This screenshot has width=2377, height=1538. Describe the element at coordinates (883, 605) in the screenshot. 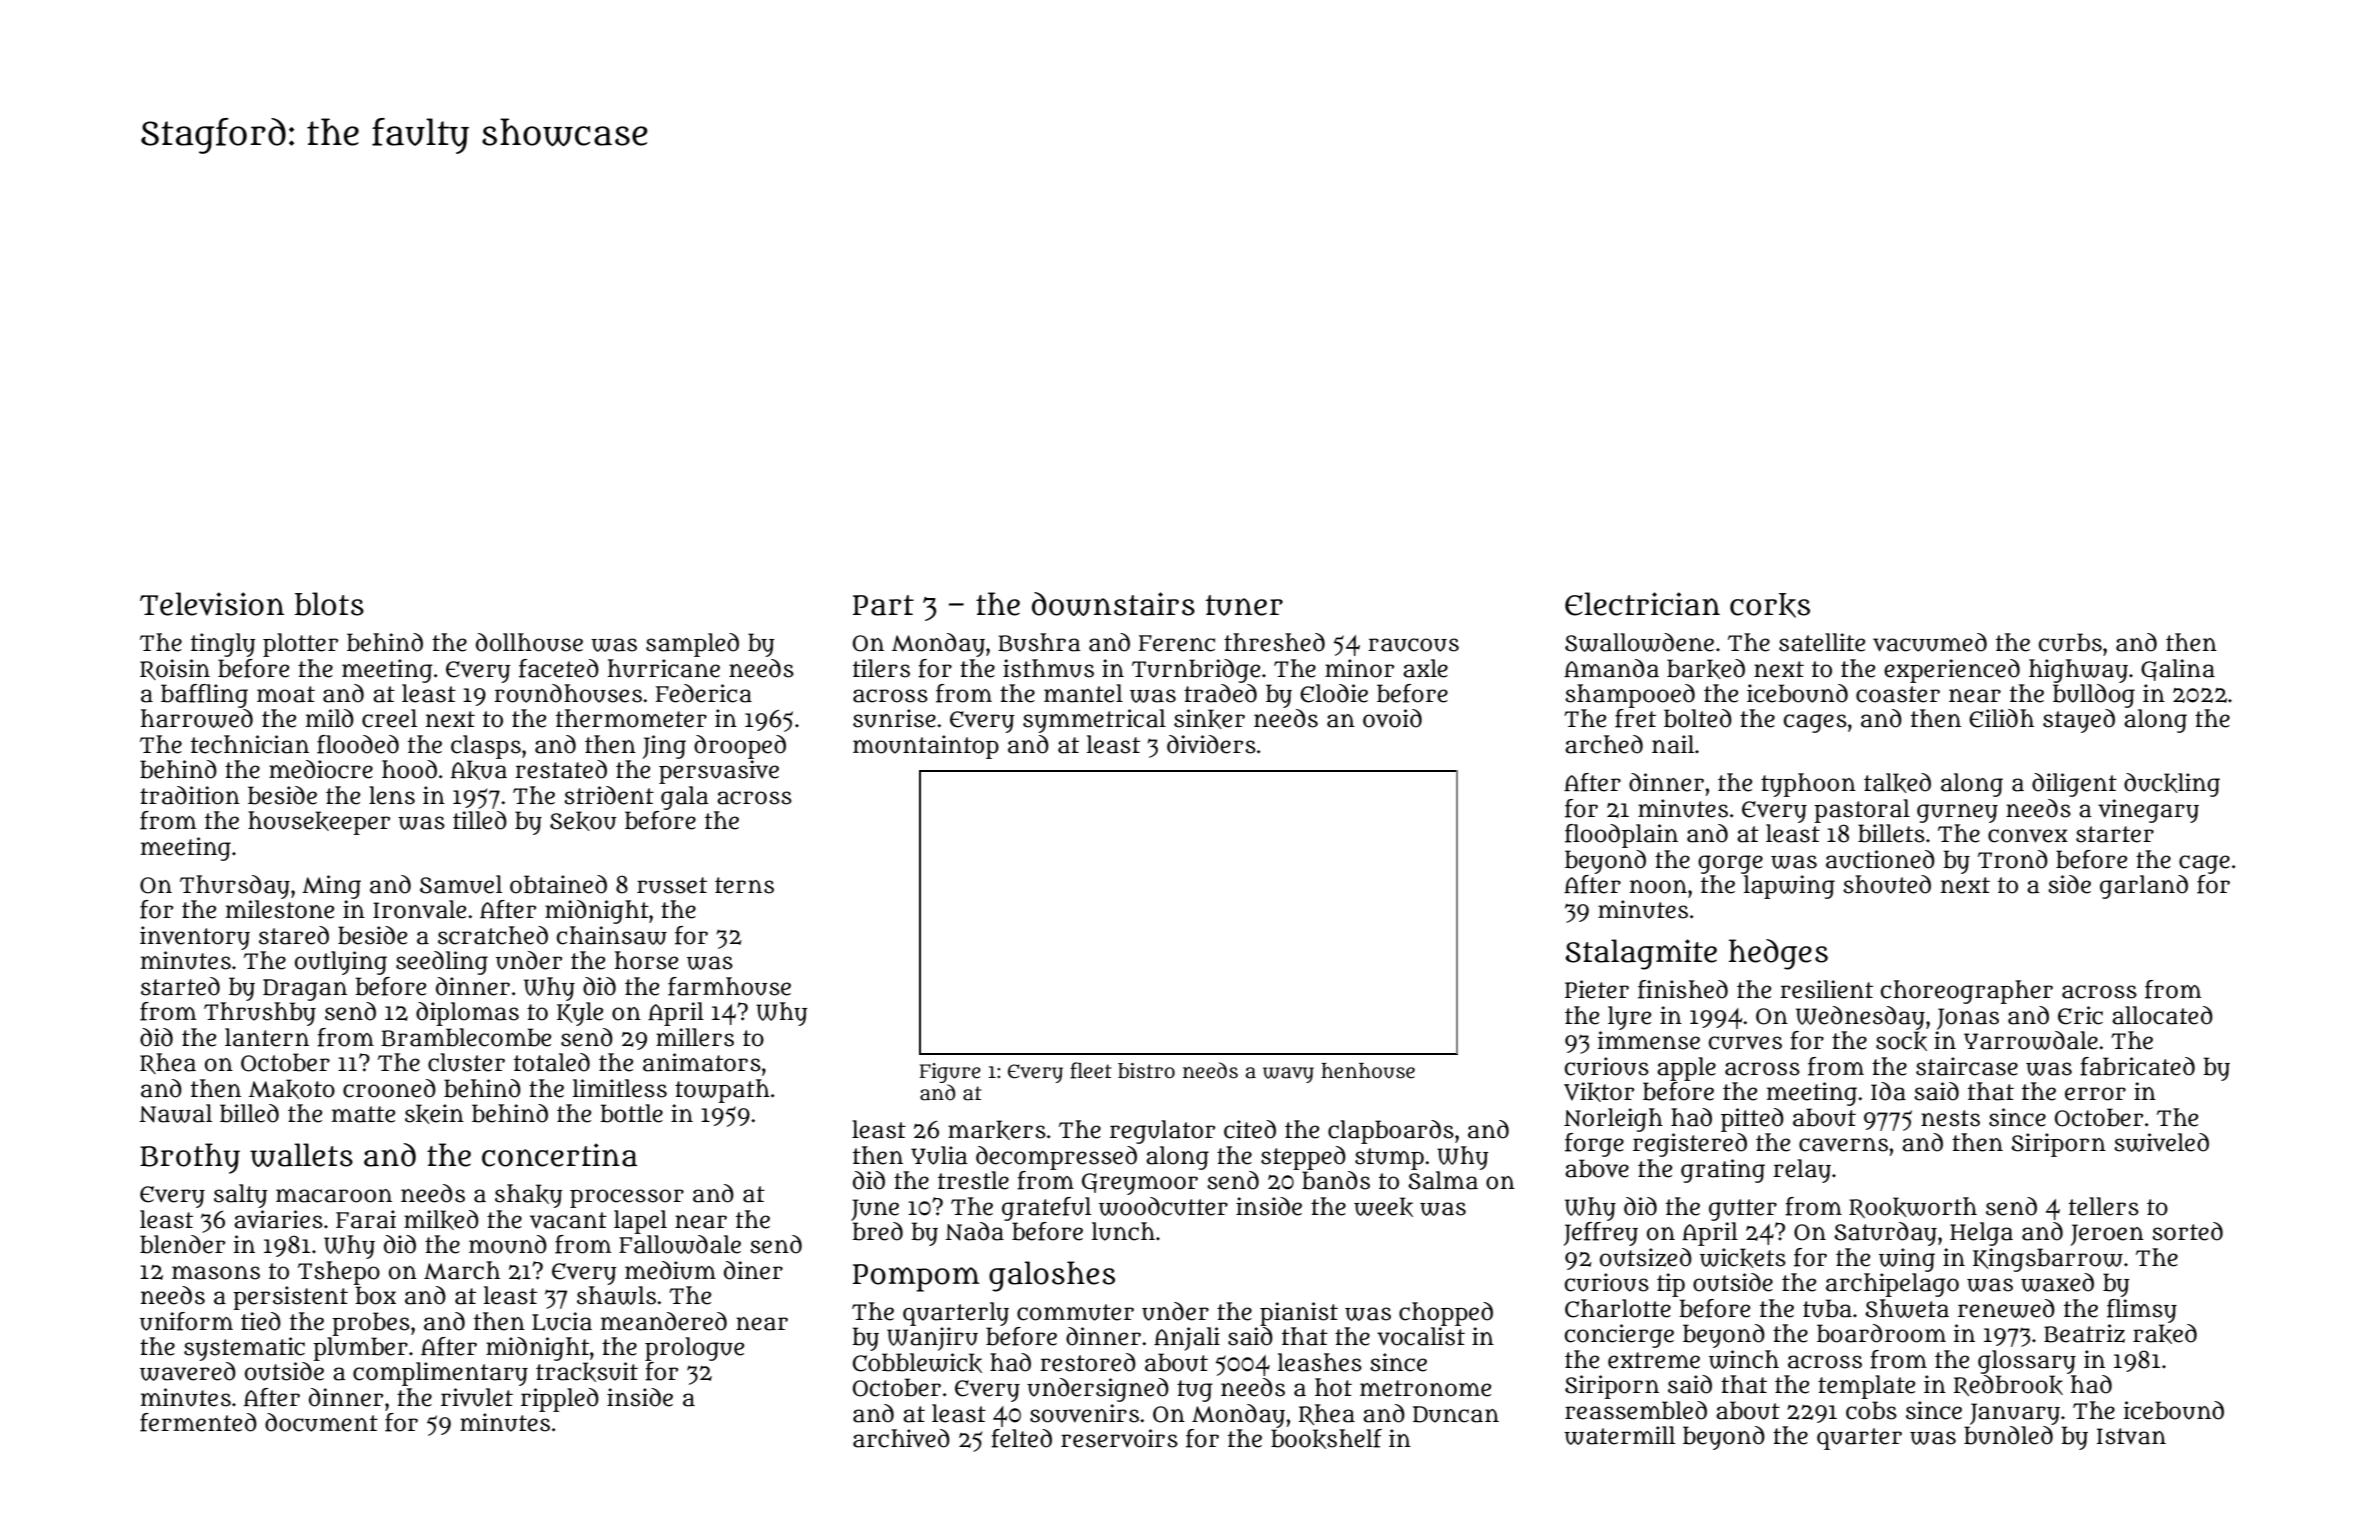

I see `Part` at that location.
